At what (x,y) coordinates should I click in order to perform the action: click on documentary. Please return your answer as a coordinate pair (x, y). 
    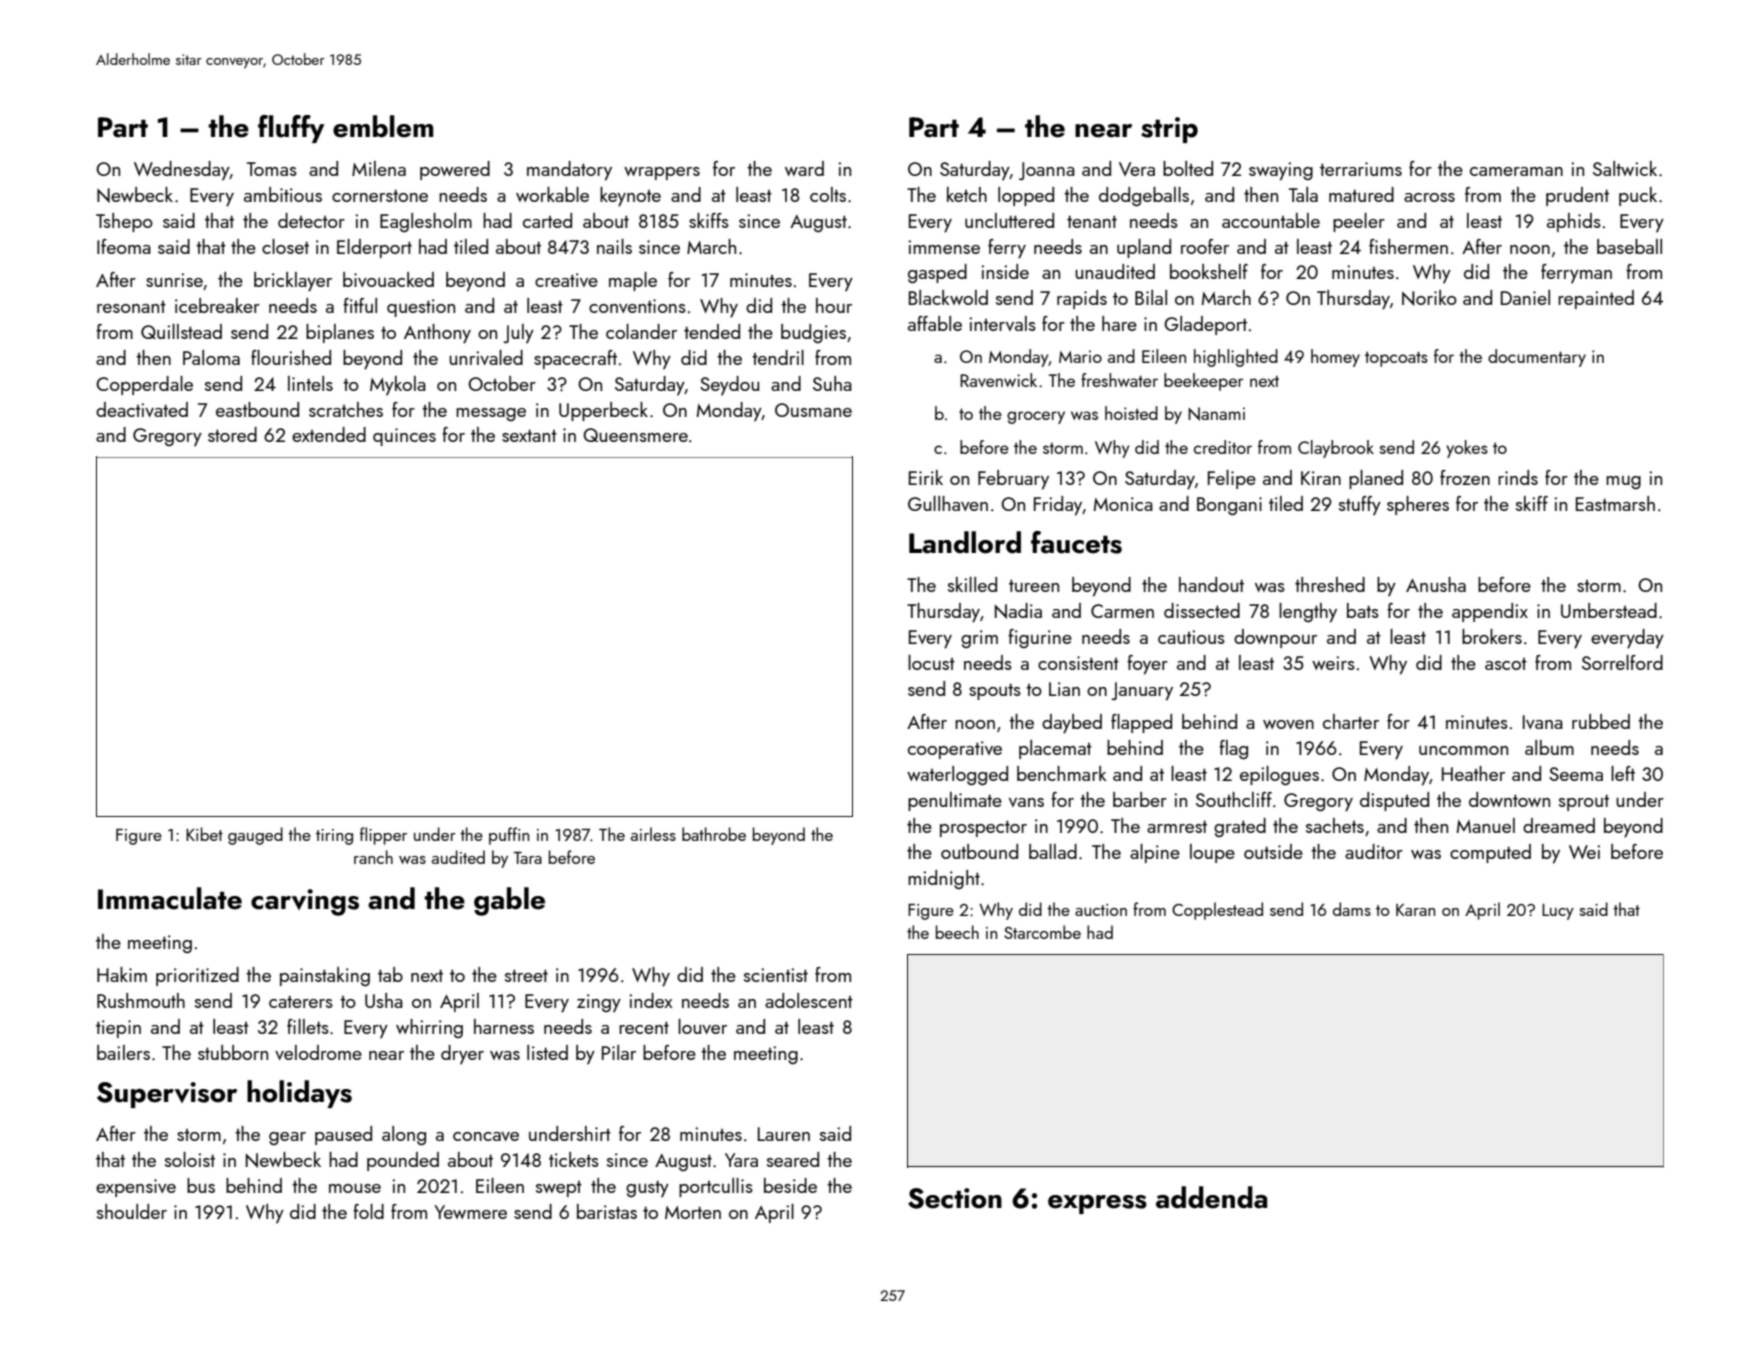
    Looking at the image, I should click on (1537, 358).
